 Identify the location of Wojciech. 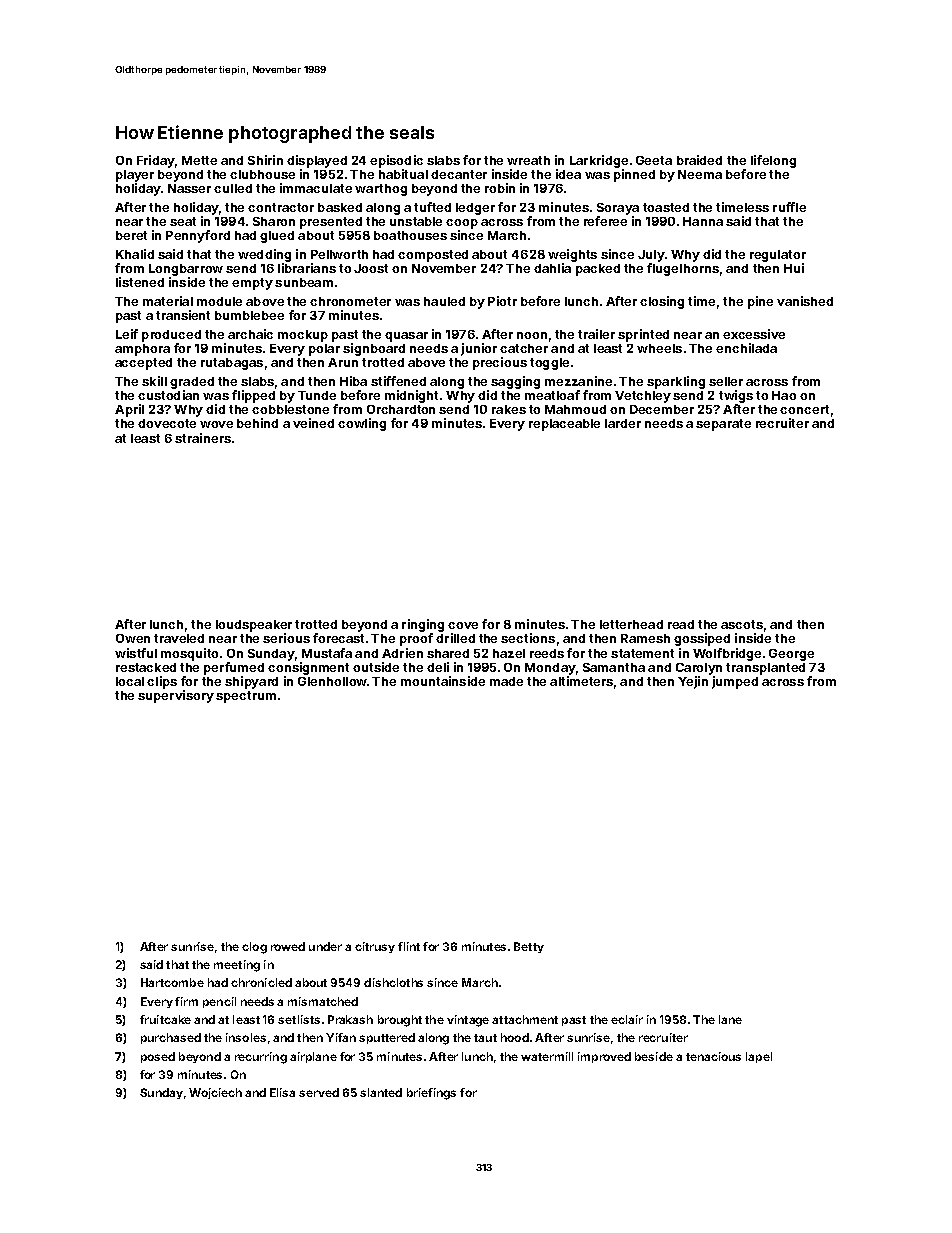
(215, 1093).
